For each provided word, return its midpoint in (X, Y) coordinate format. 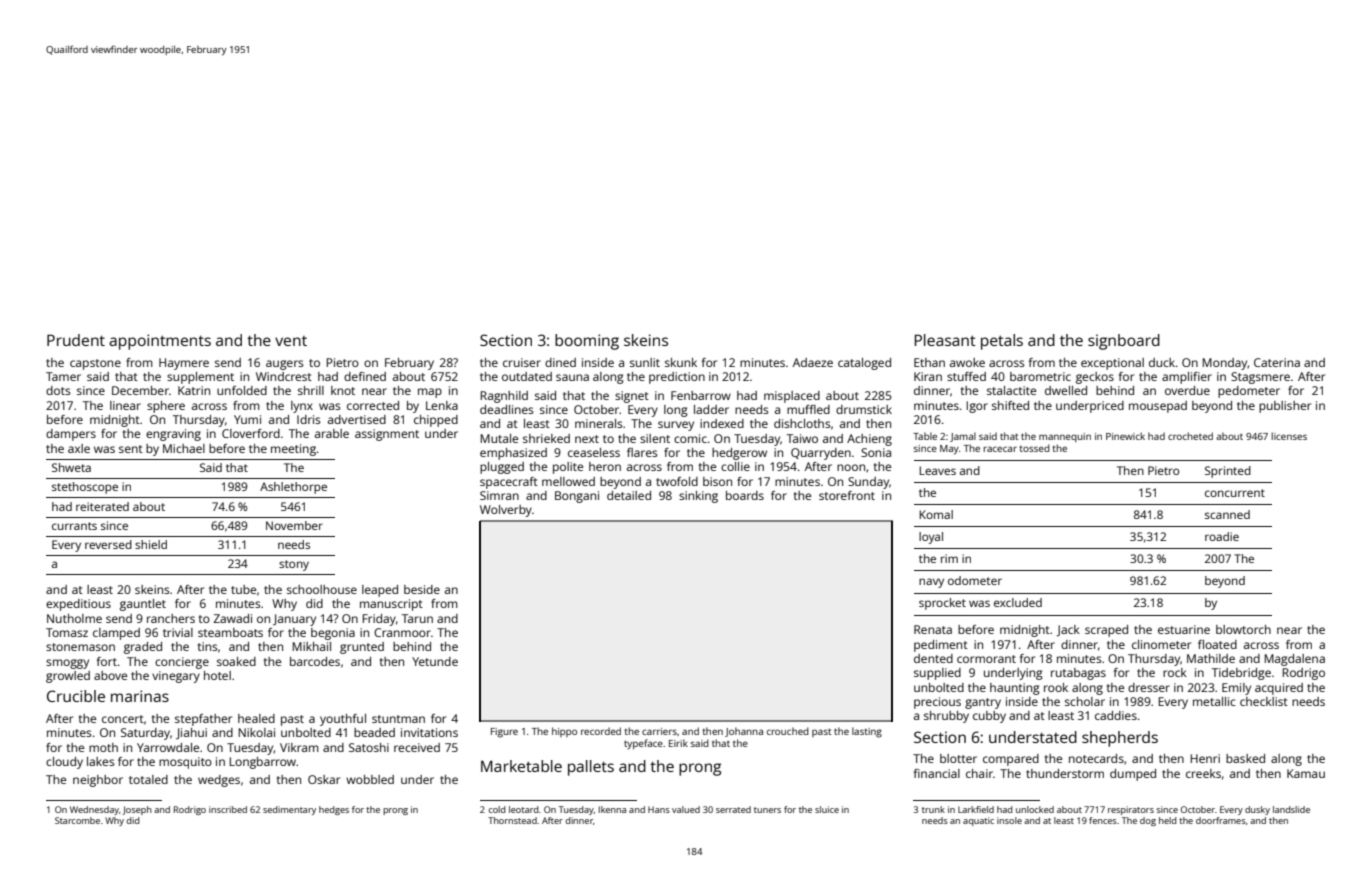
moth (103, 747)
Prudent (76, 340)
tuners (767, 810)
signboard (1124, 342)
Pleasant (945, 340)
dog (1148, 821)
